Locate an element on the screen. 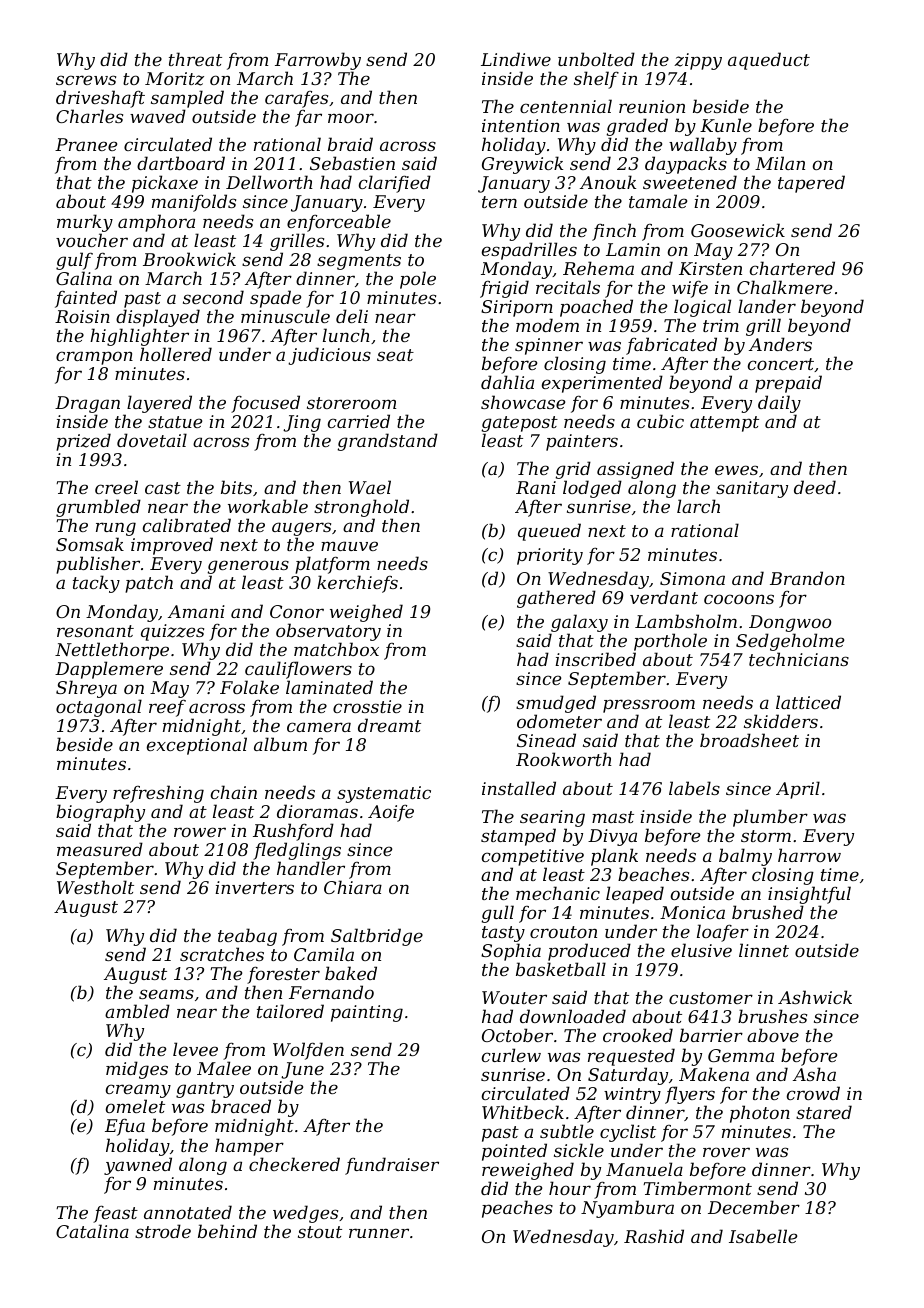  Conor is located at coordinates (297, 611).
